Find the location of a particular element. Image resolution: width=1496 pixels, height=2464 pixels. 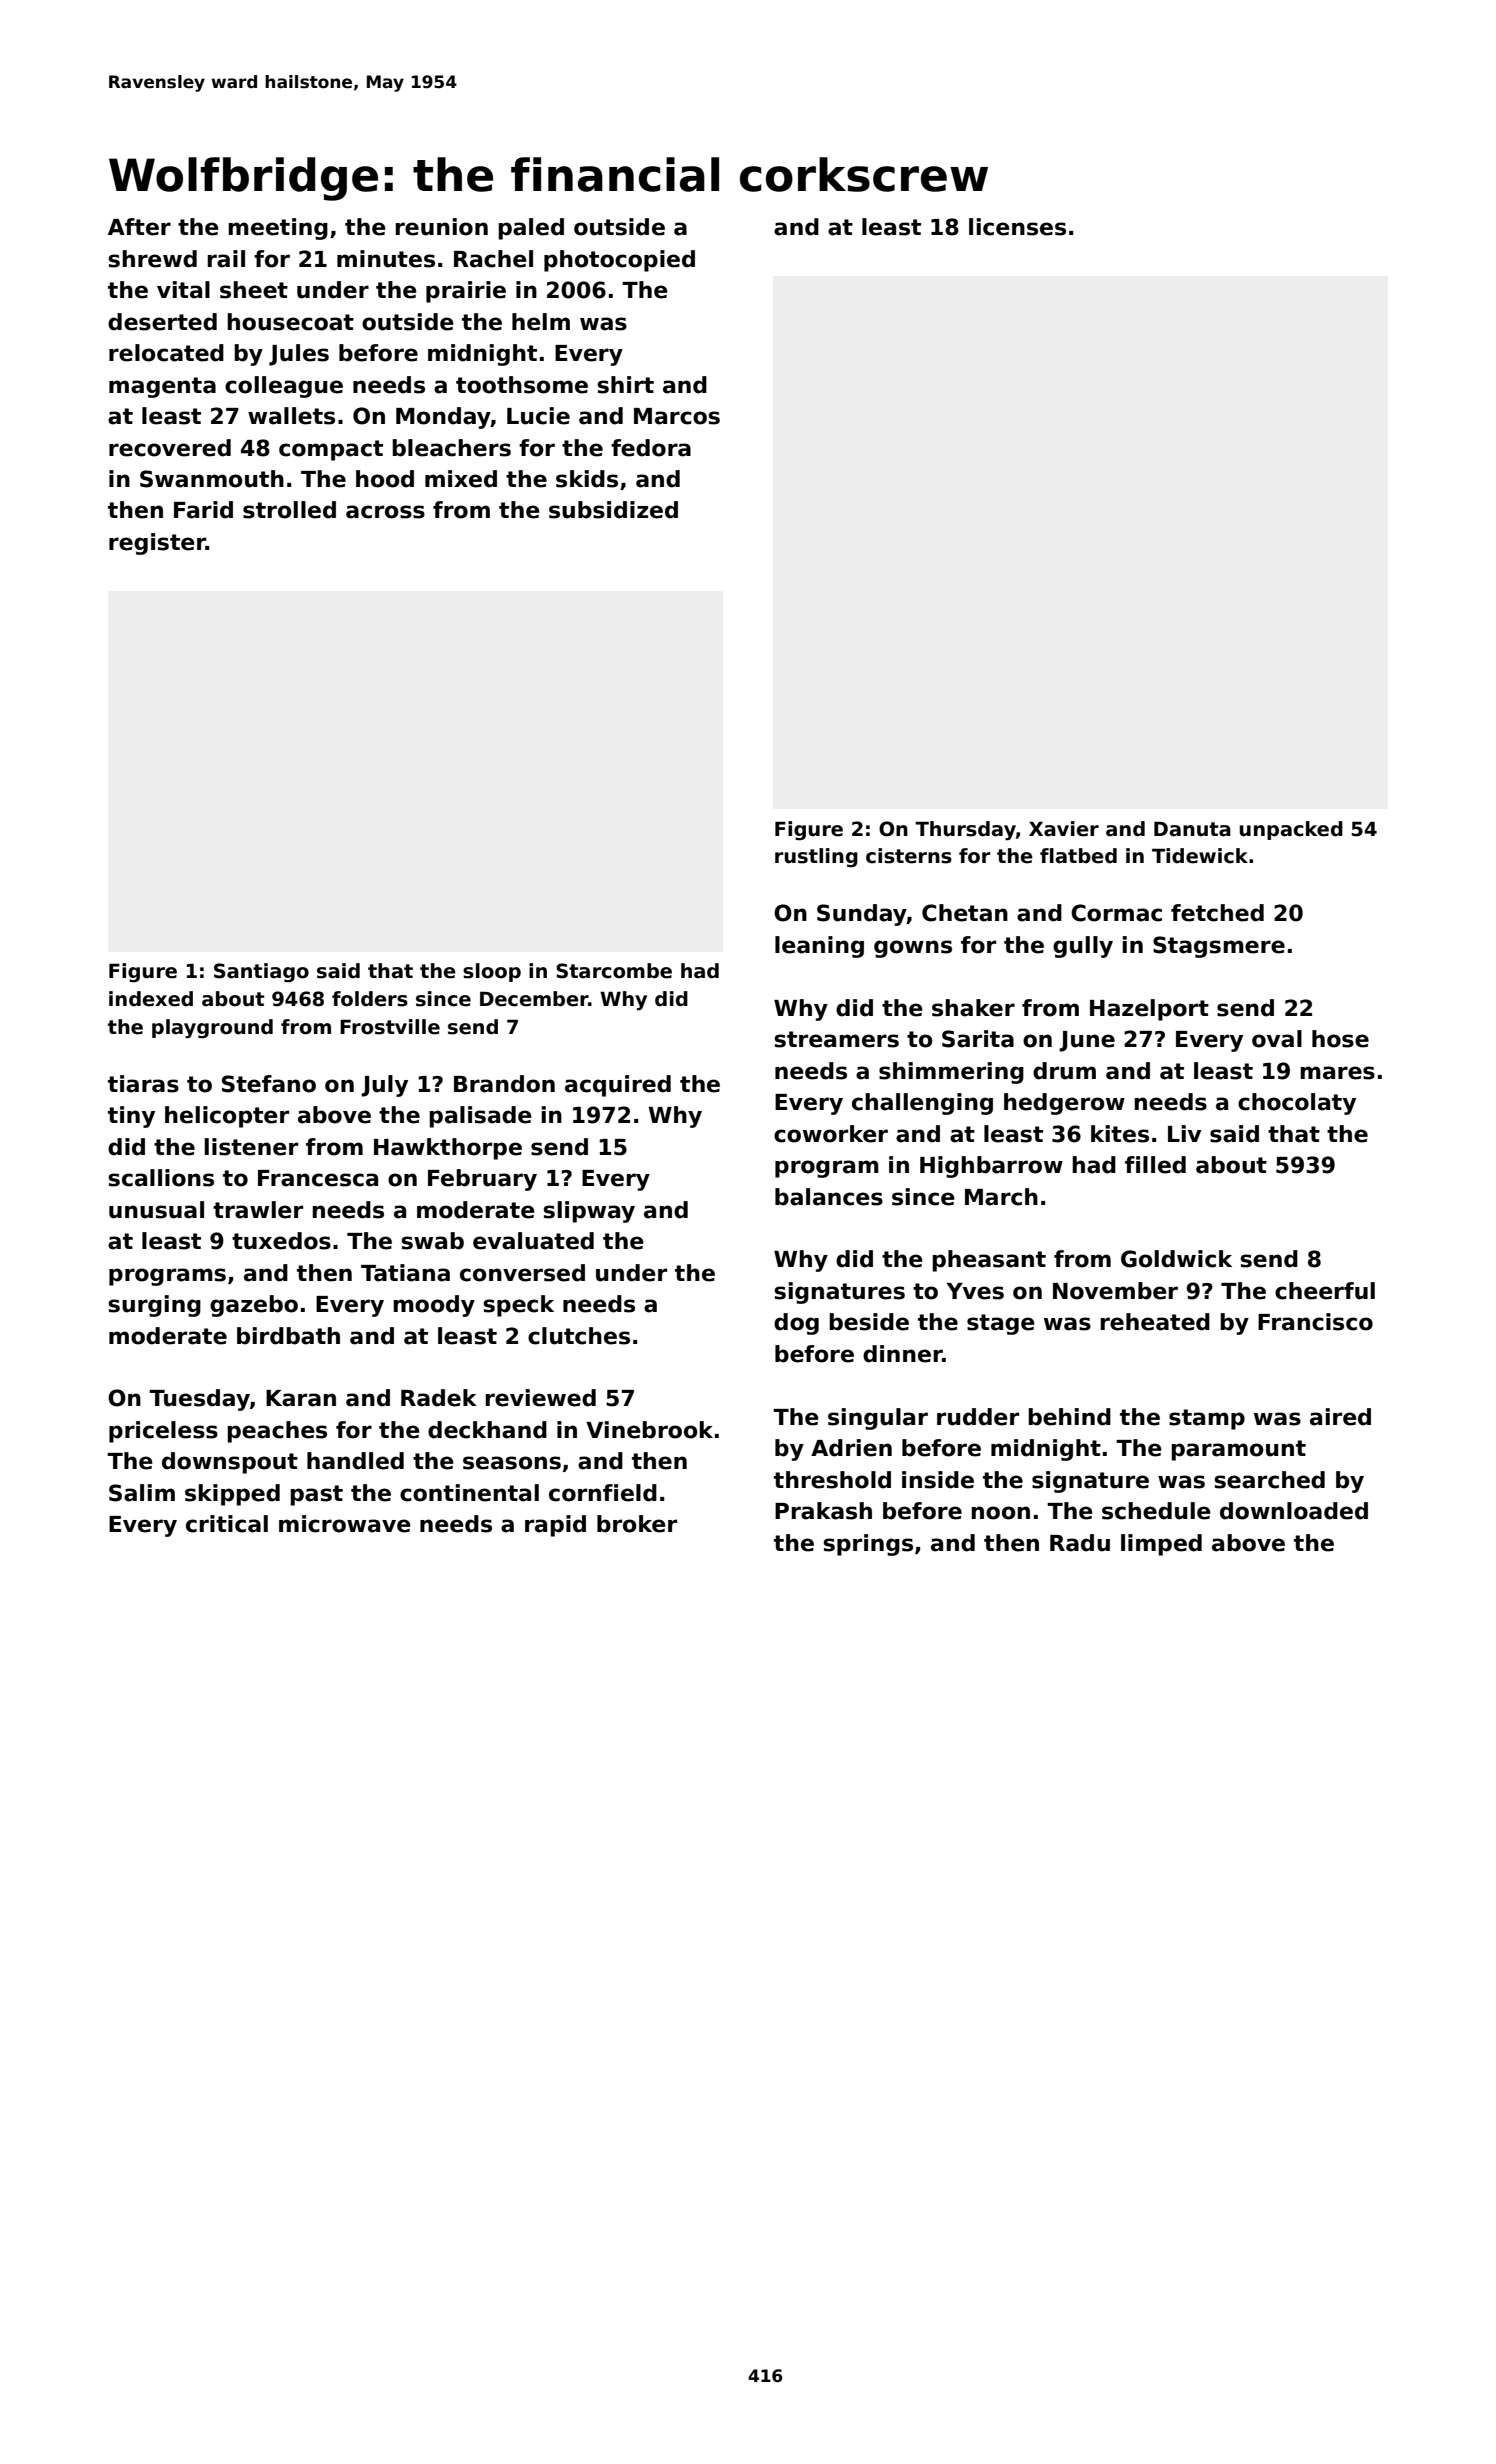

fedora is located at coordinates (651, 448).
